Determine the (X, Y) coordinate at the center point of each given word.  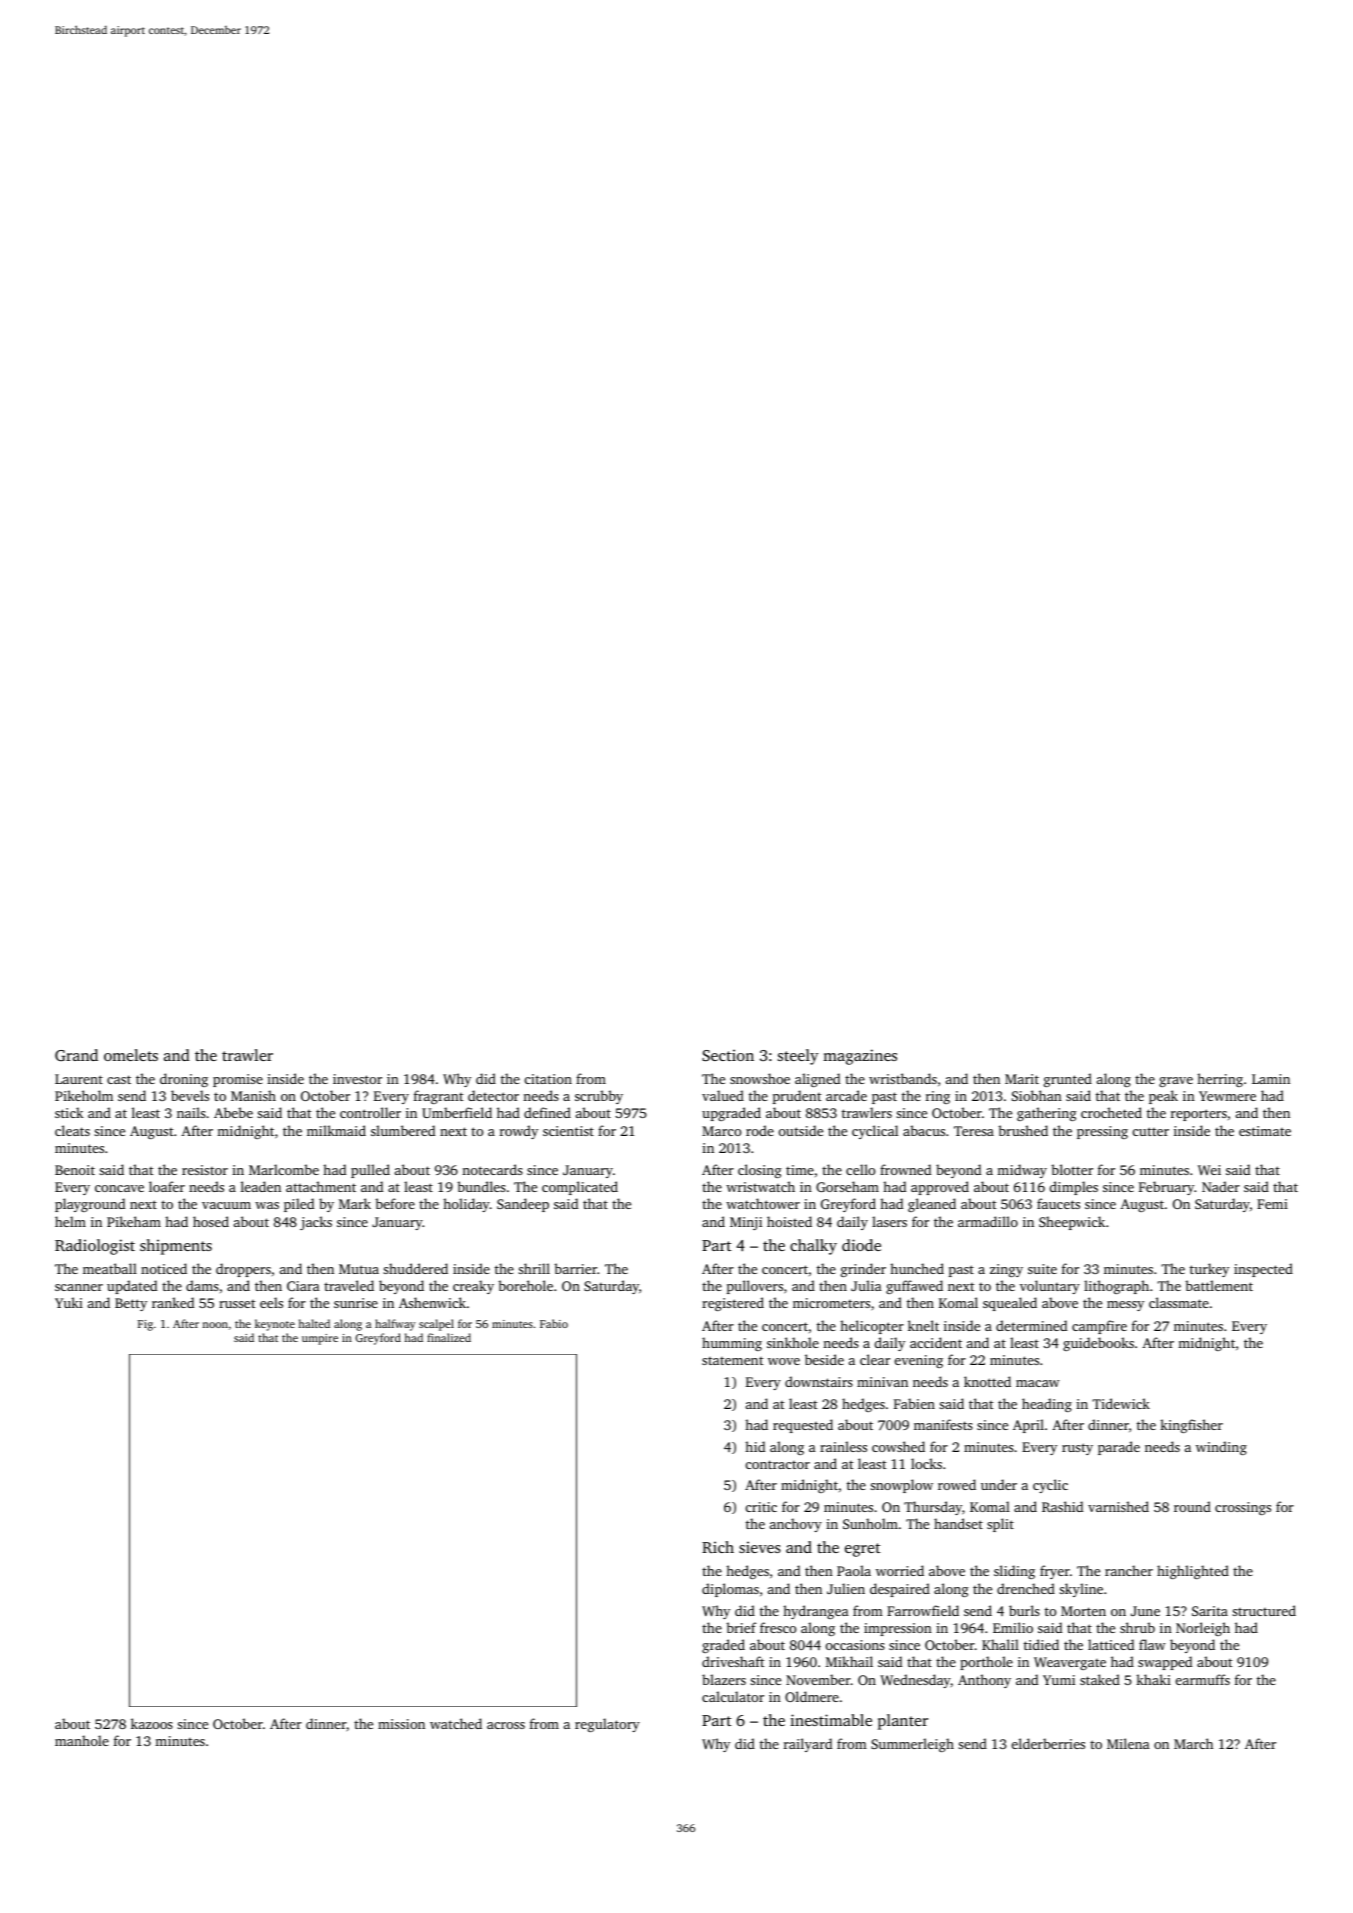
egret (863, 1550)
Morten (1083, 1611)
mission (401, 1724)
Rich (718, 1547)
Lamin (1271, 1079)
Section (728, 1055)
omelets (131, 1055)
